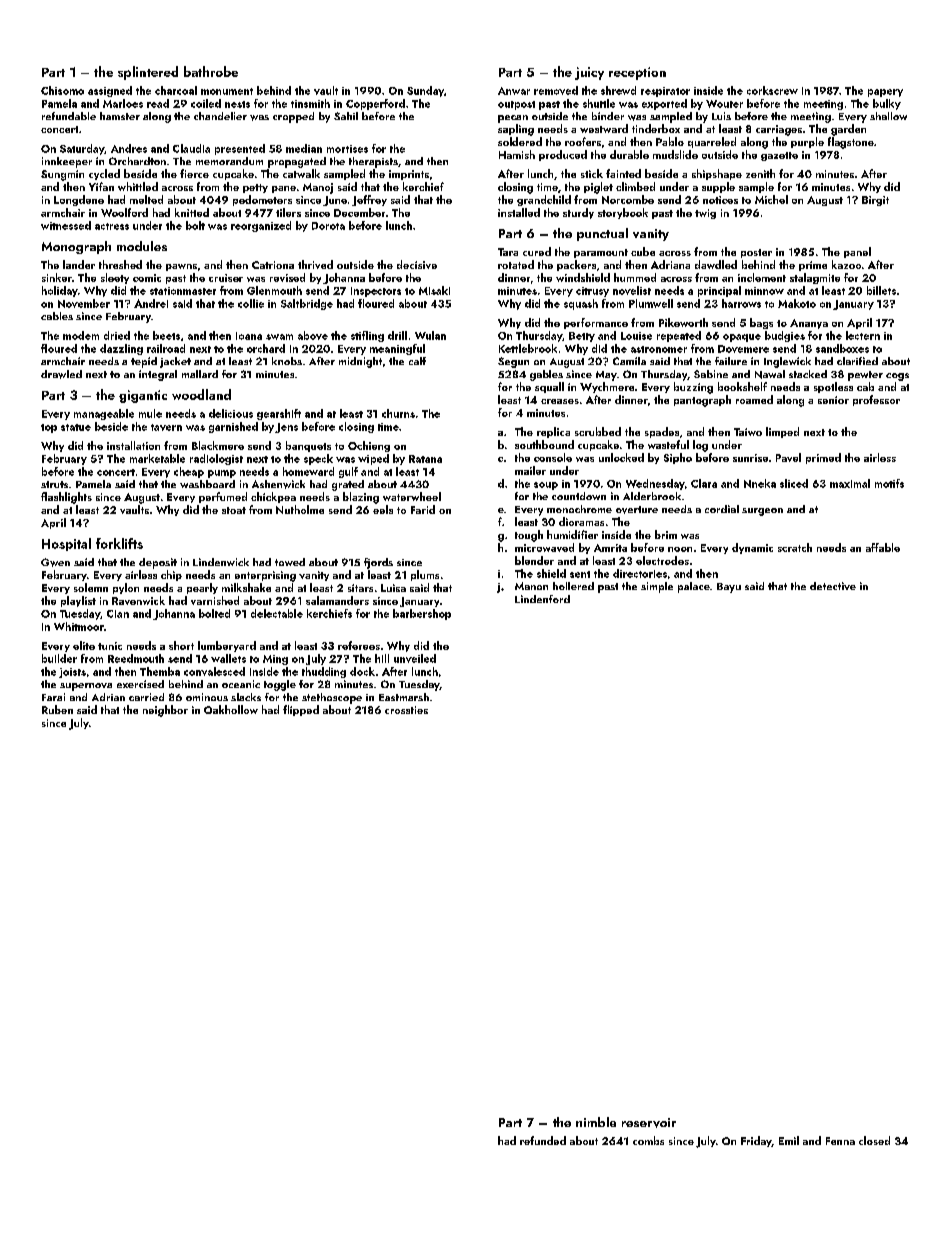  Describe the element at coordinates (397, 335) in the page. I see `drill` at that location.
